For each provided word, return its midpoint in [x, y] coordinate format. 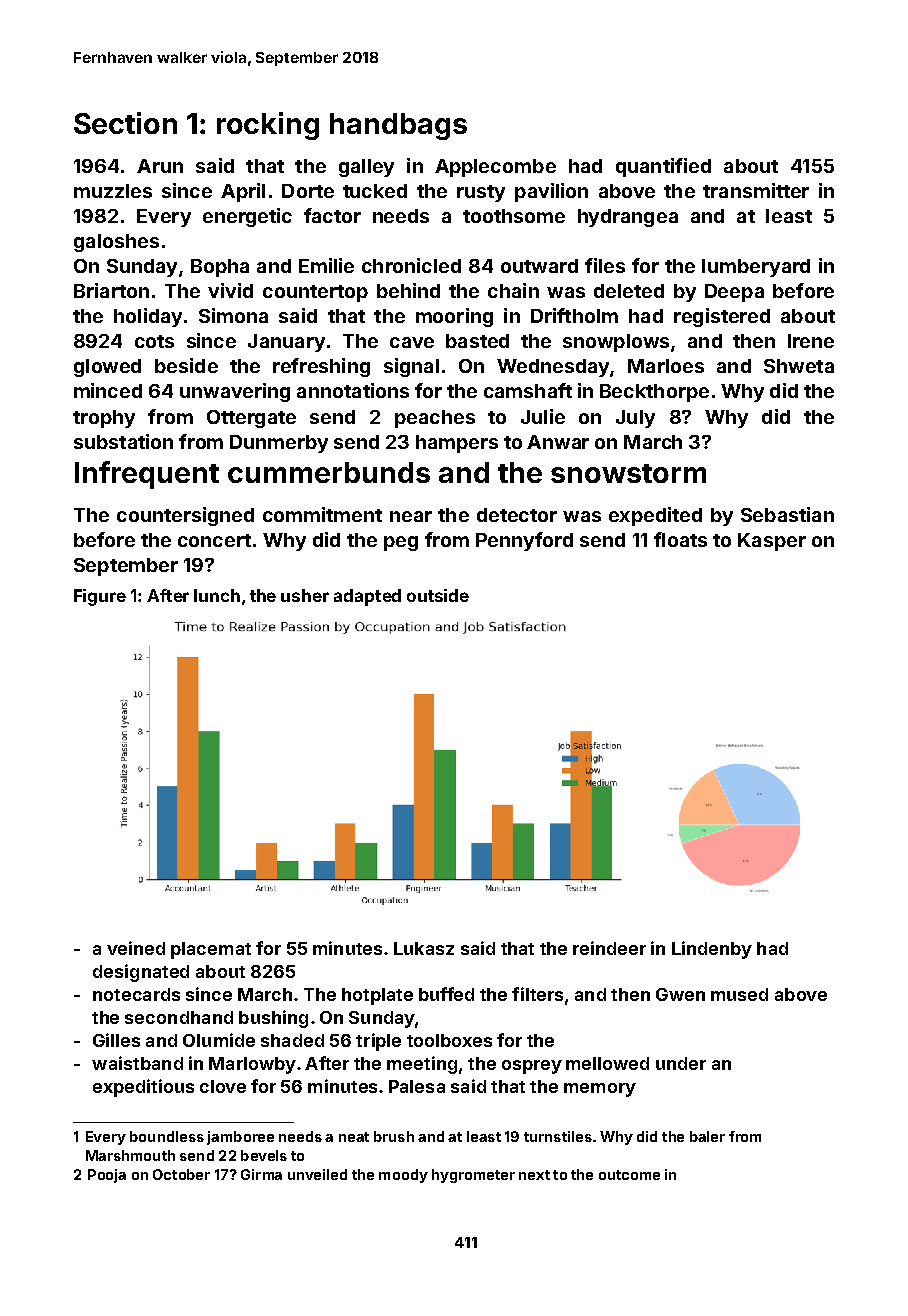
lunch [217, 595]
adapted [367, 597]
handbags [398, 126]
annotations [353, 390]
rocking [268, 126]
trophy [104, 419]
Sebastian [787, 514]
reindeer [609, 948]
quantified [663, 167]
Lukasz [424, 948]
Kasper [772, 542]
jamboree [240, 1138]
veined [136, 948]
